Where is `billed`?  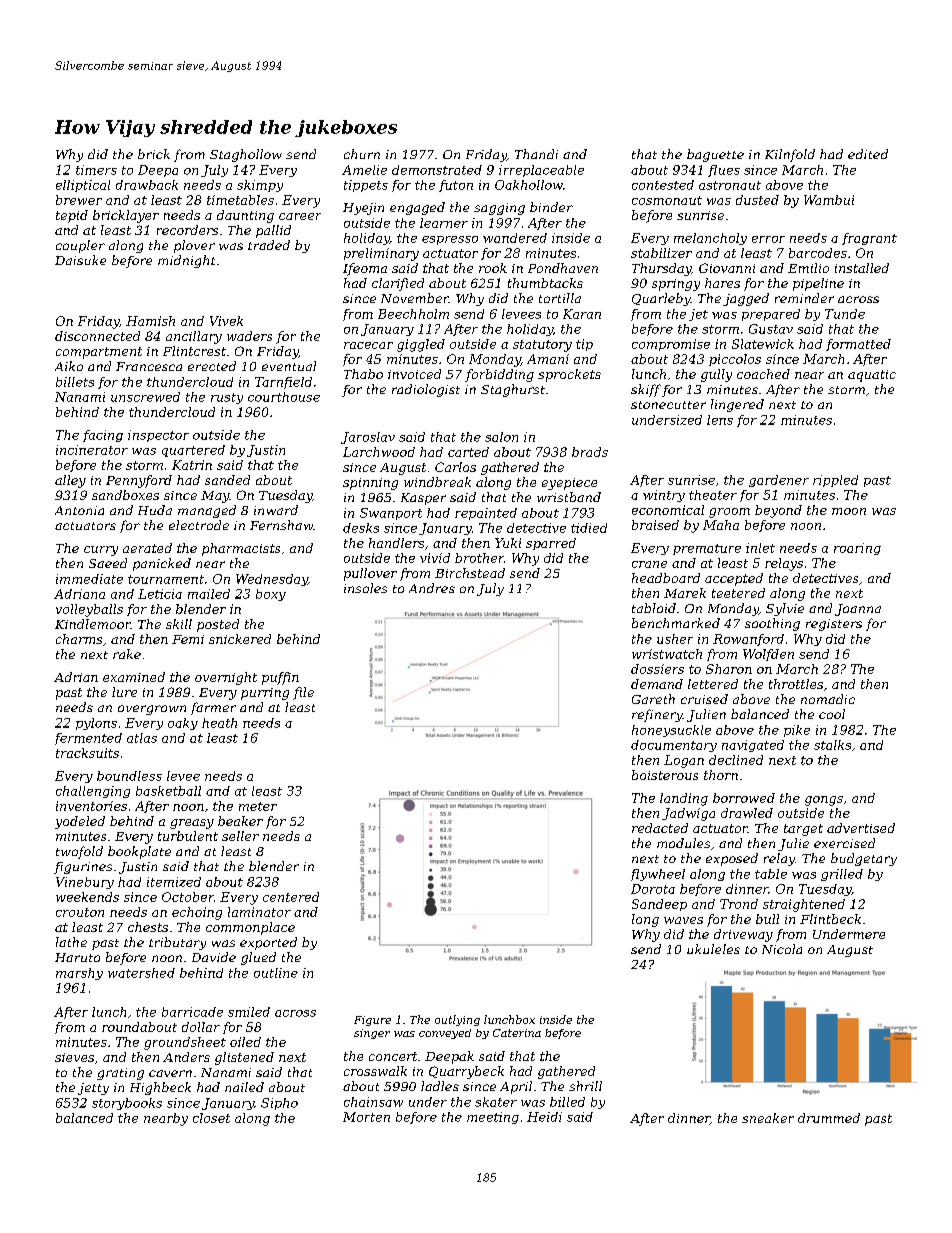 billed is located at coordinates (567, 1102).
